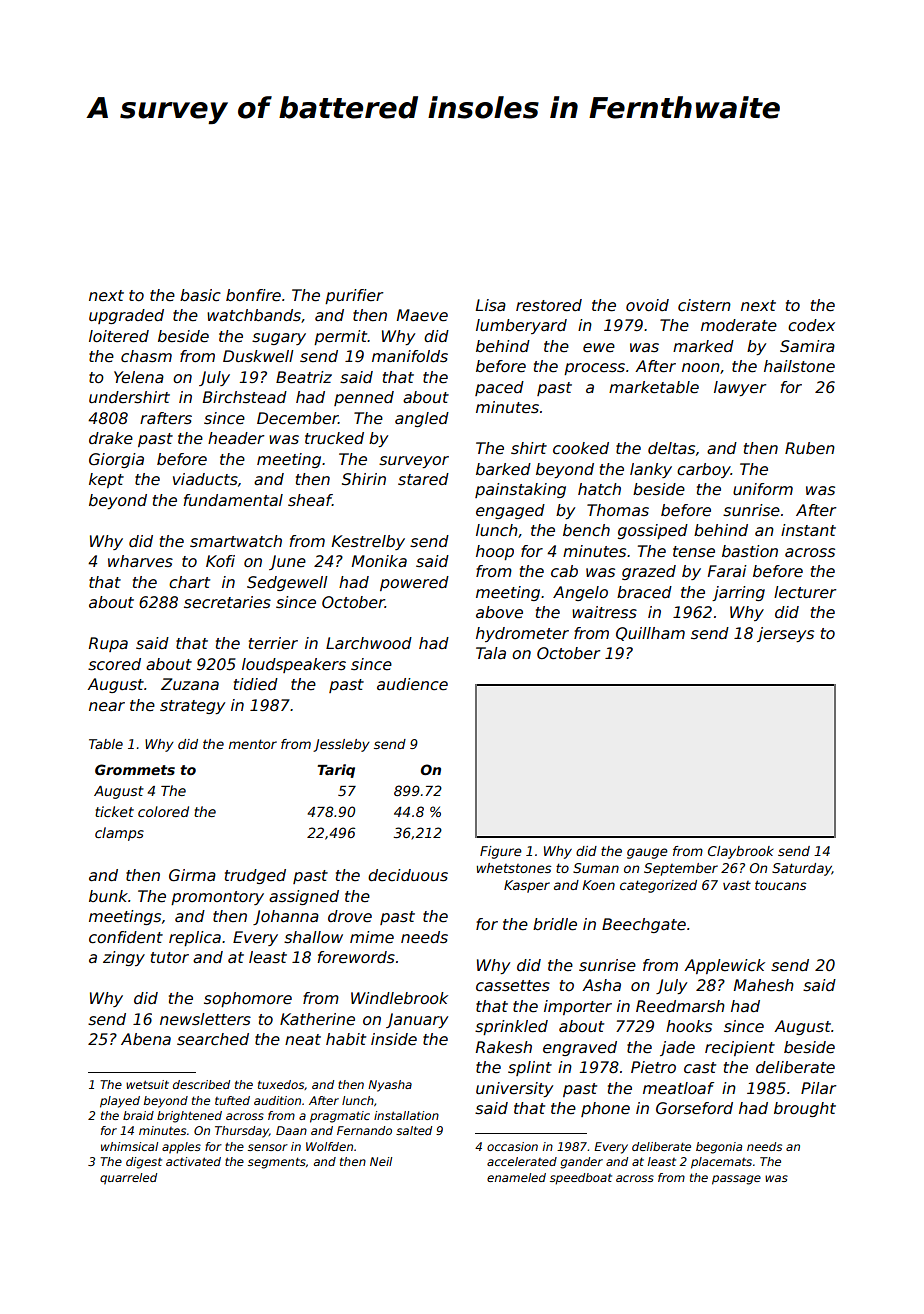 This screenshot has height=1314, width=924. I want to click on codex, so click(811, 325).
